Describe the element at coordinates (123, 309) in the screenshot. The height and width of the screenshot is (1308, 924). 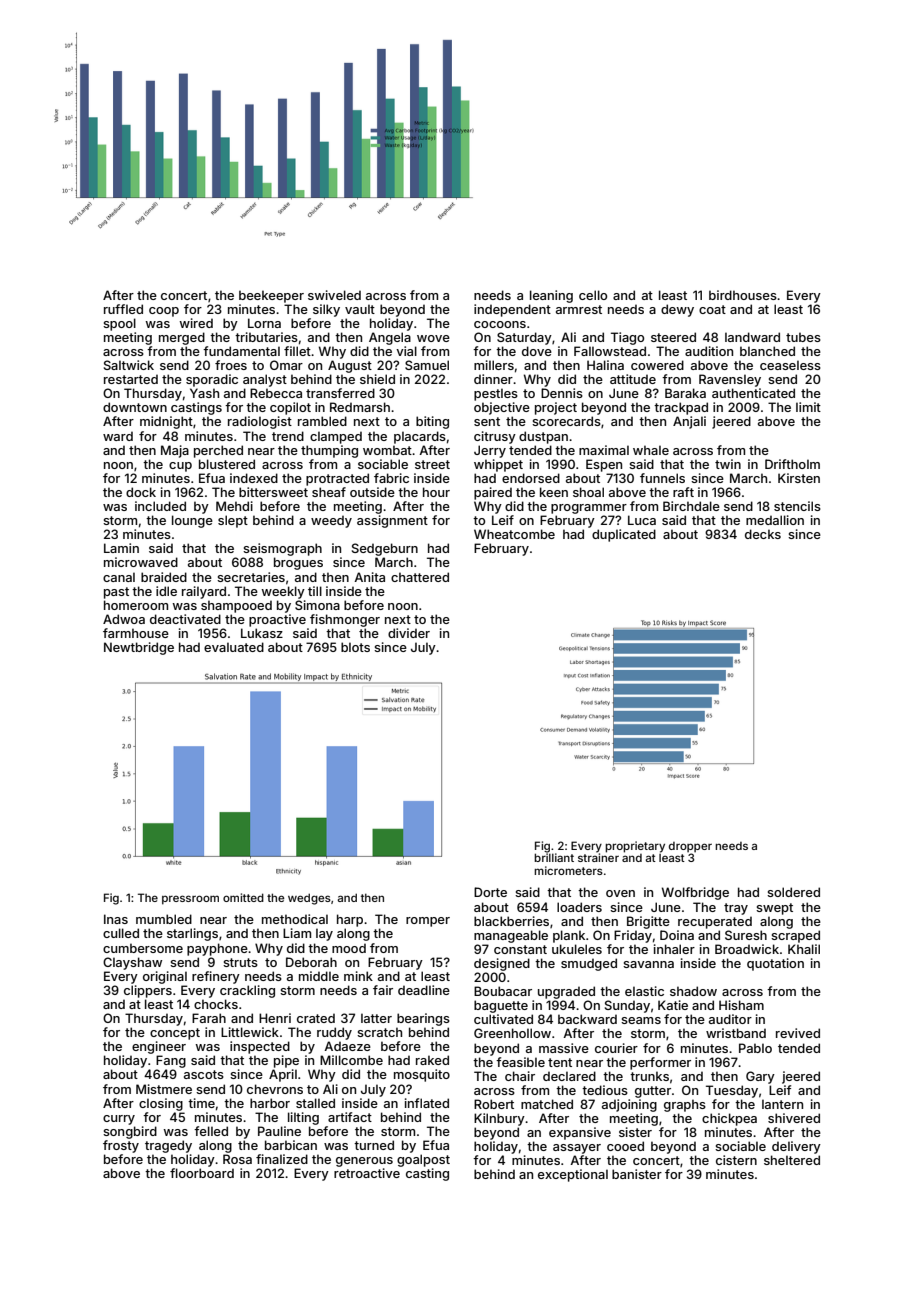
I see `ruffled` at that location.
